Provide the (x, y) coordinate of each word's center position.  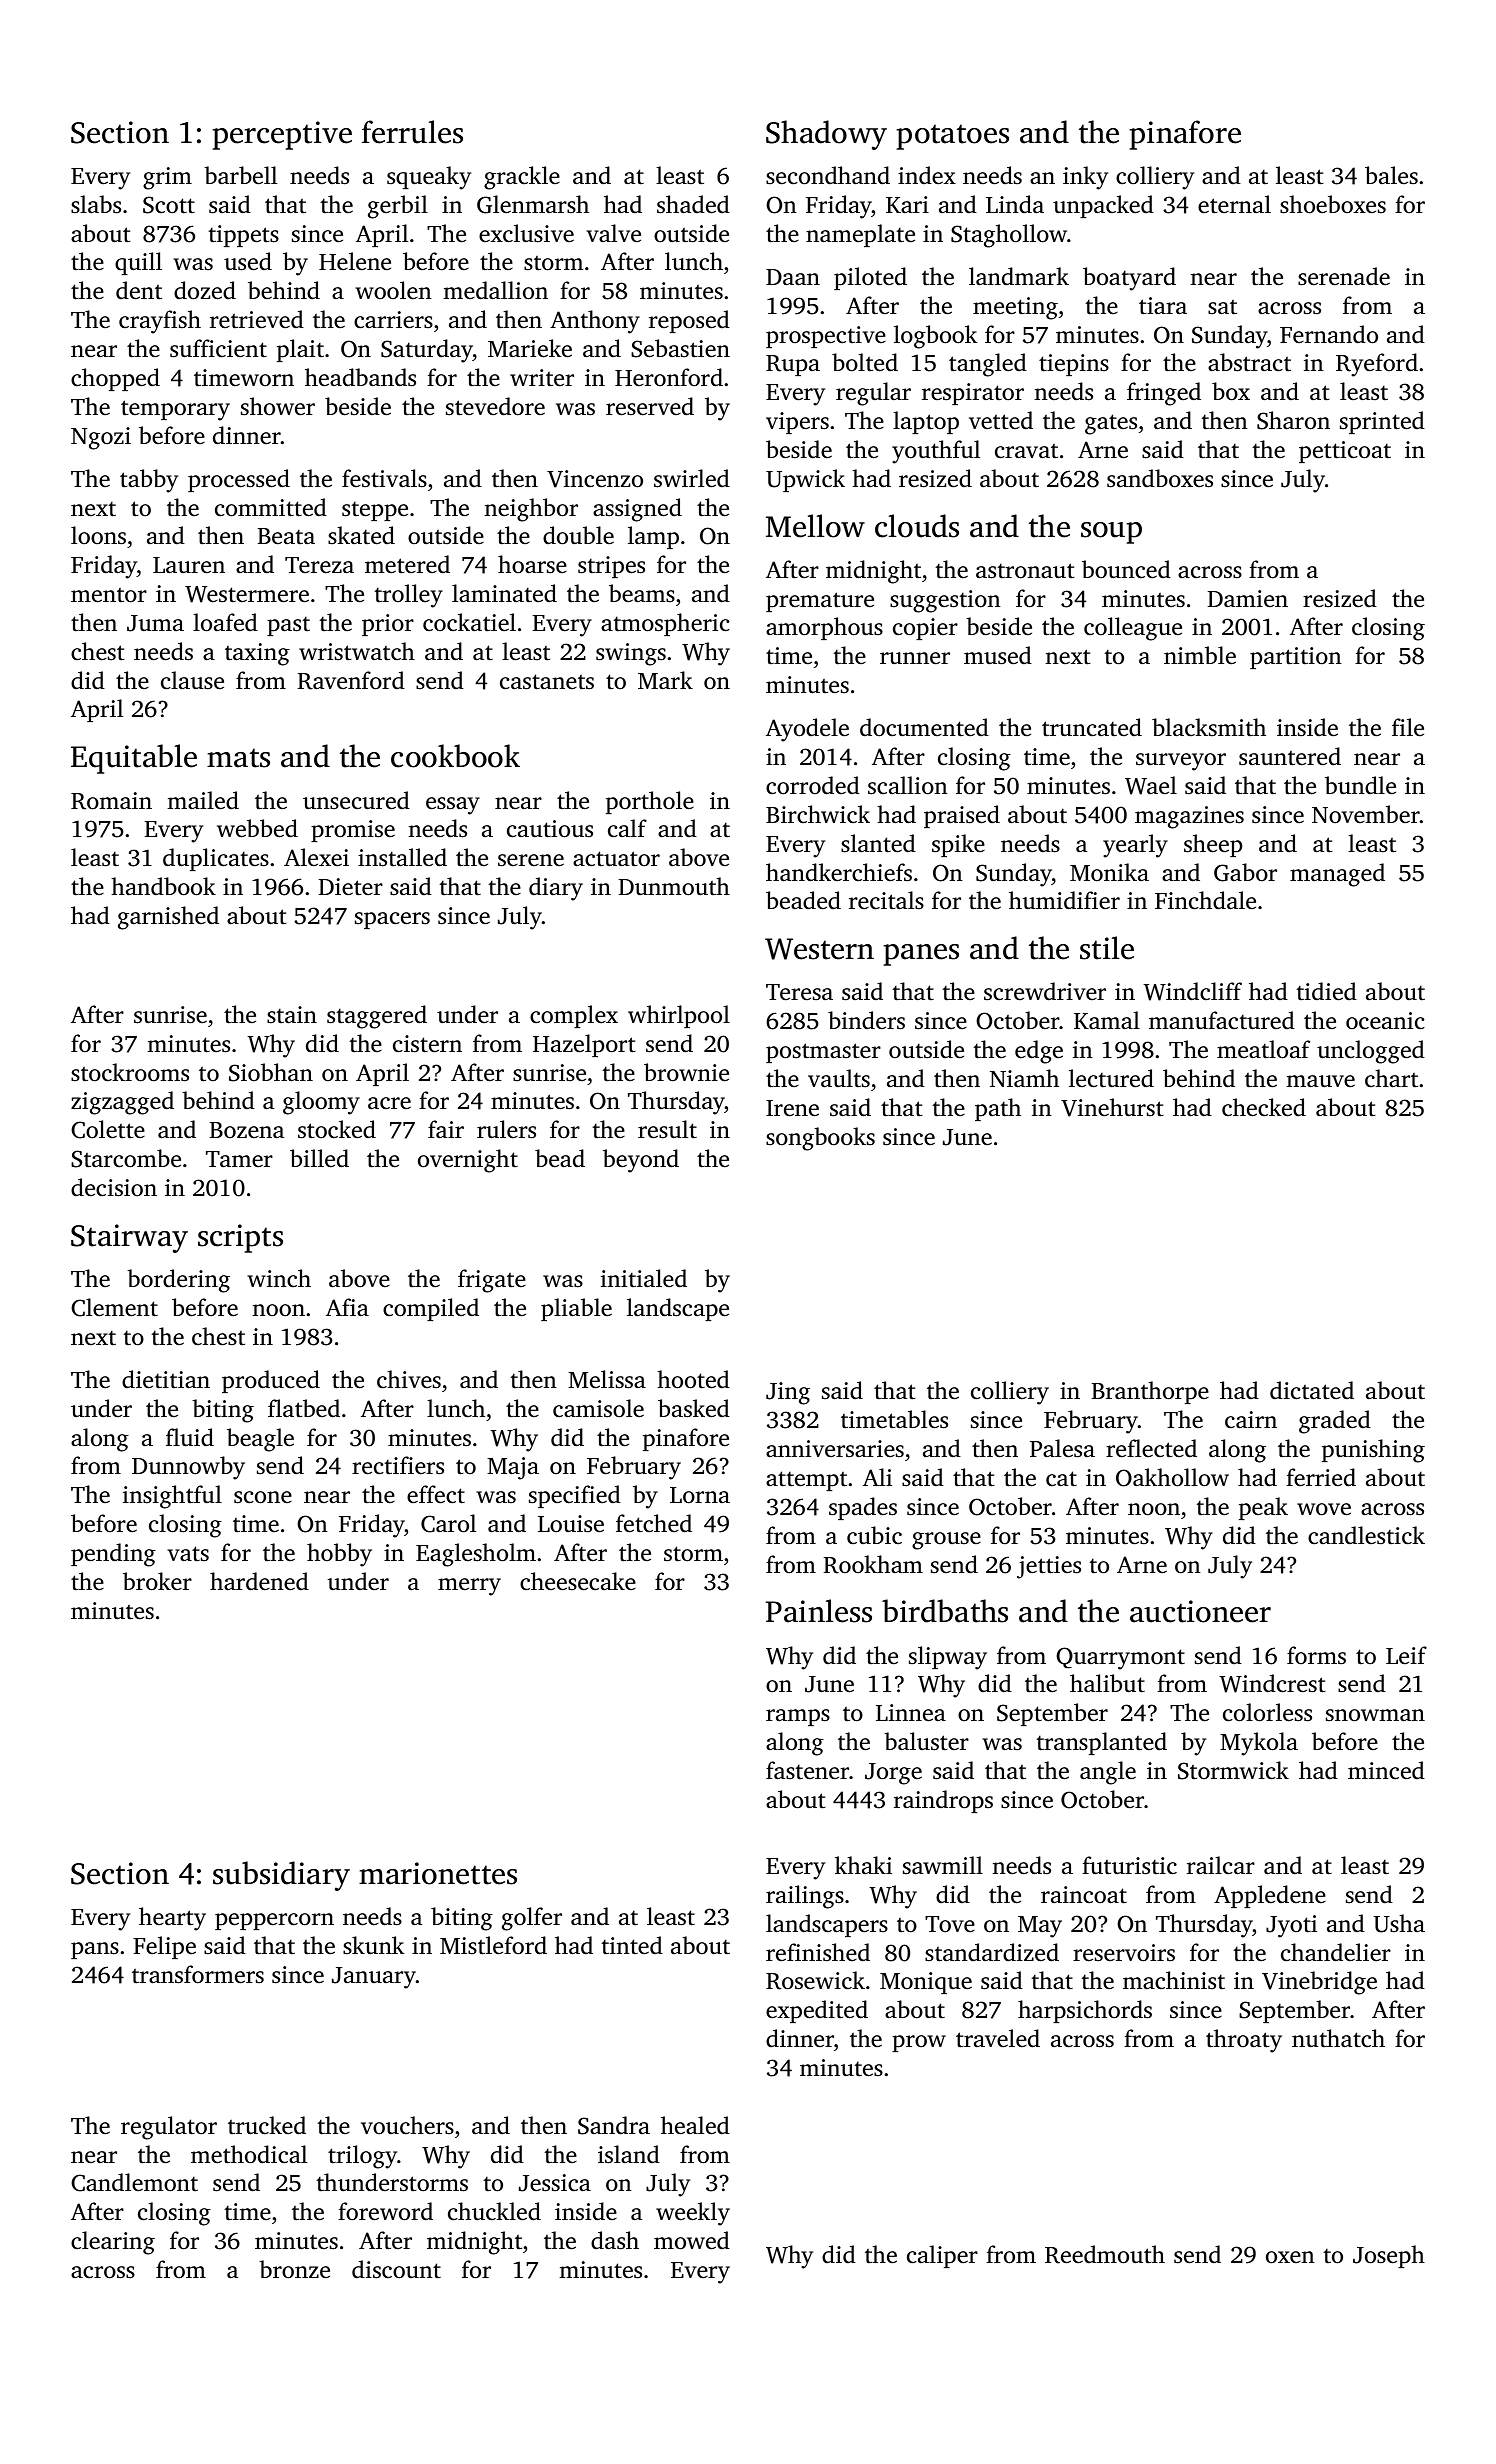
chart (1391, 1078)
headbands (360, 377)
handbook (163, 886)
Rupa (793, 365)
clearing (113, 2243)
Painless (819, 1611)
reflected (1151, 1448)
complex (574, 1016)
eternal (1234, 204)
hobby (339, 1555)
